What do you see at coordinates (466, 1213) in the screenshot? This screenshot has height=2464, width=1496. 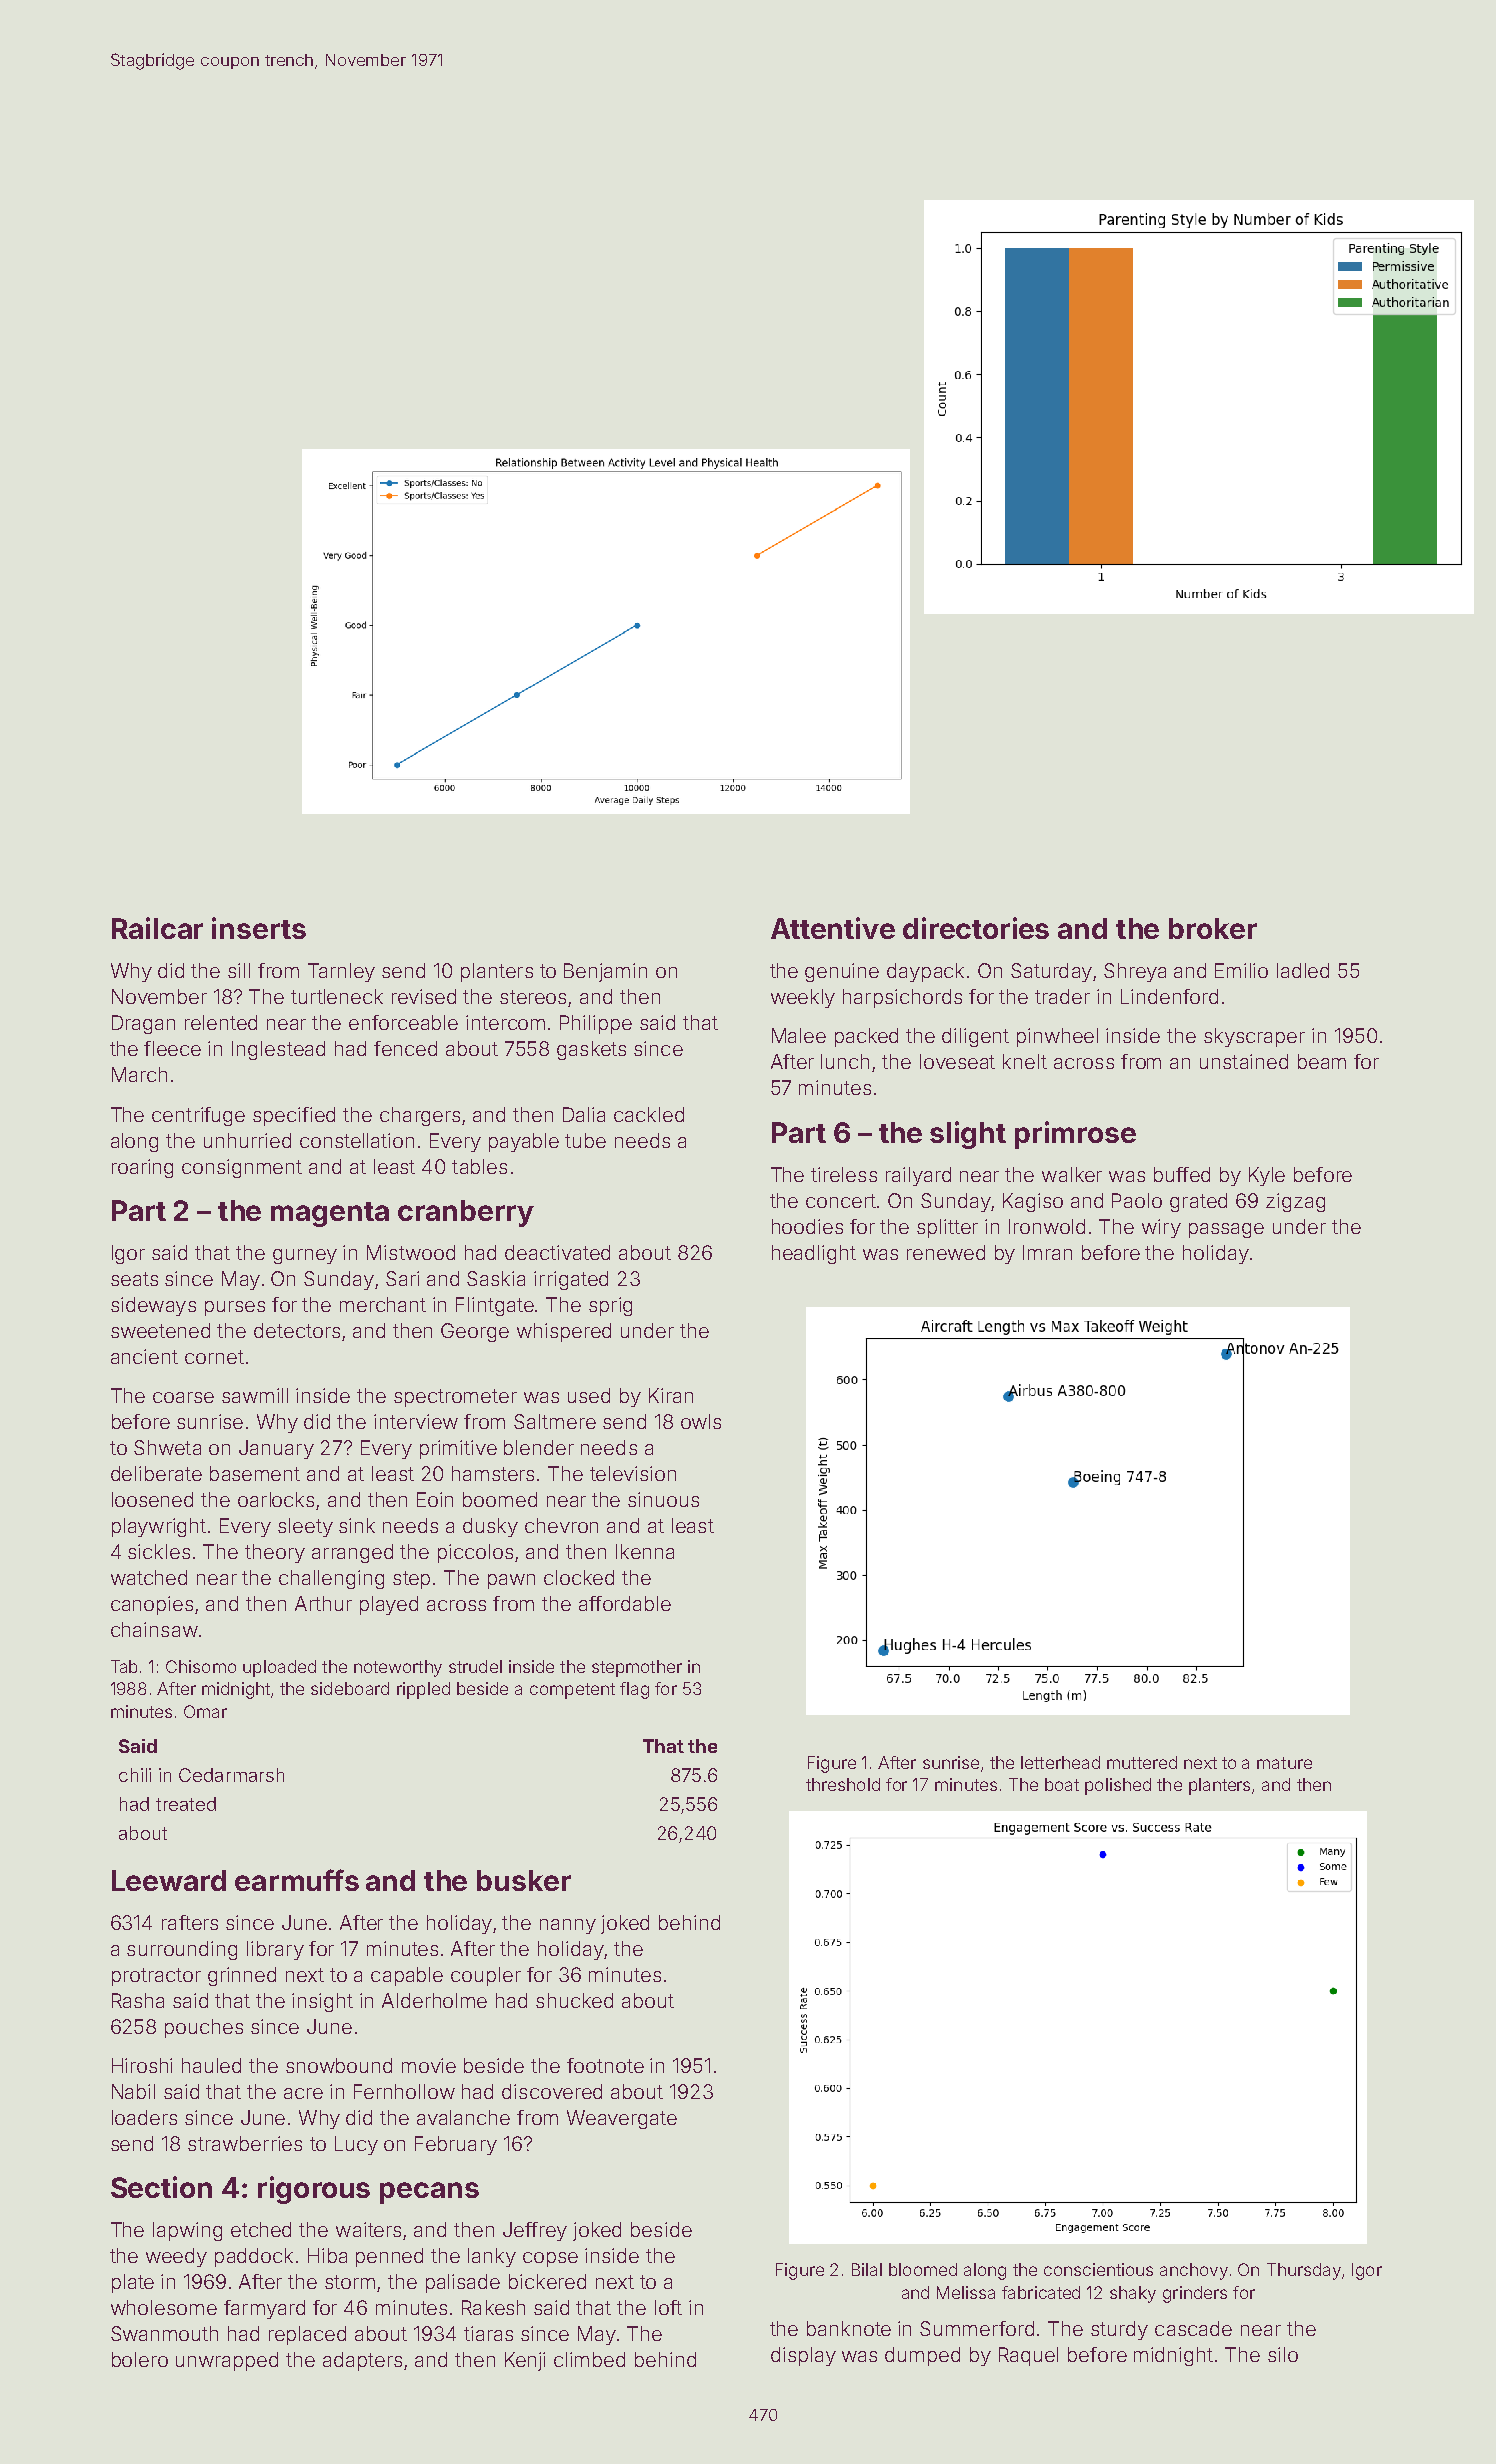 I see `cranberry` at bounding box center [466, 1213].
